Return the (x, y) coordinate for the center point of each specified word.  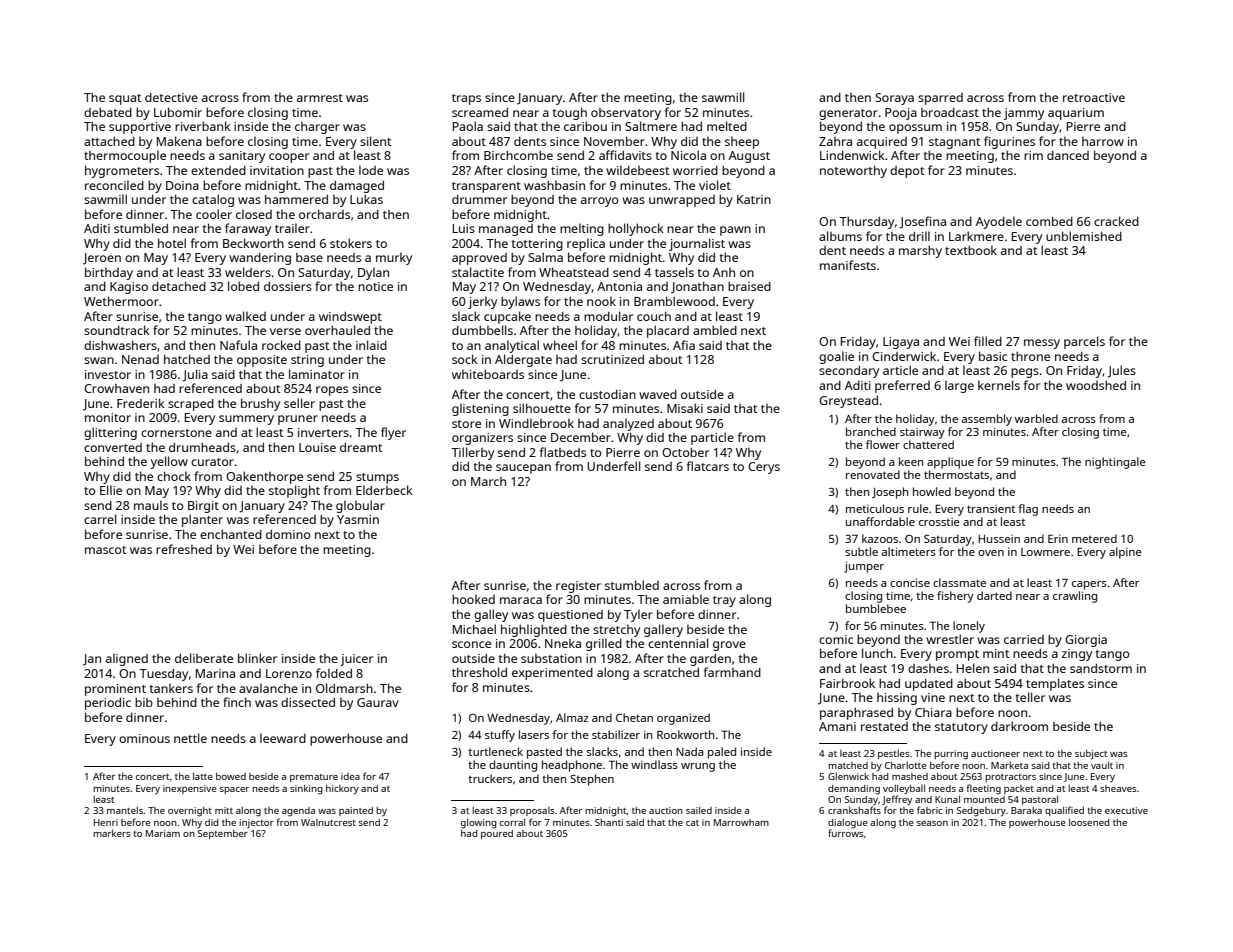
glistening (480, 409)
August (749, 157)
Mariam (163, 833)
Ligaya (901, 343)
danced (1068, 155)
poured (497, 834)
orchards (324, 214)
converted (113, 447)
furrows (846, 833)
